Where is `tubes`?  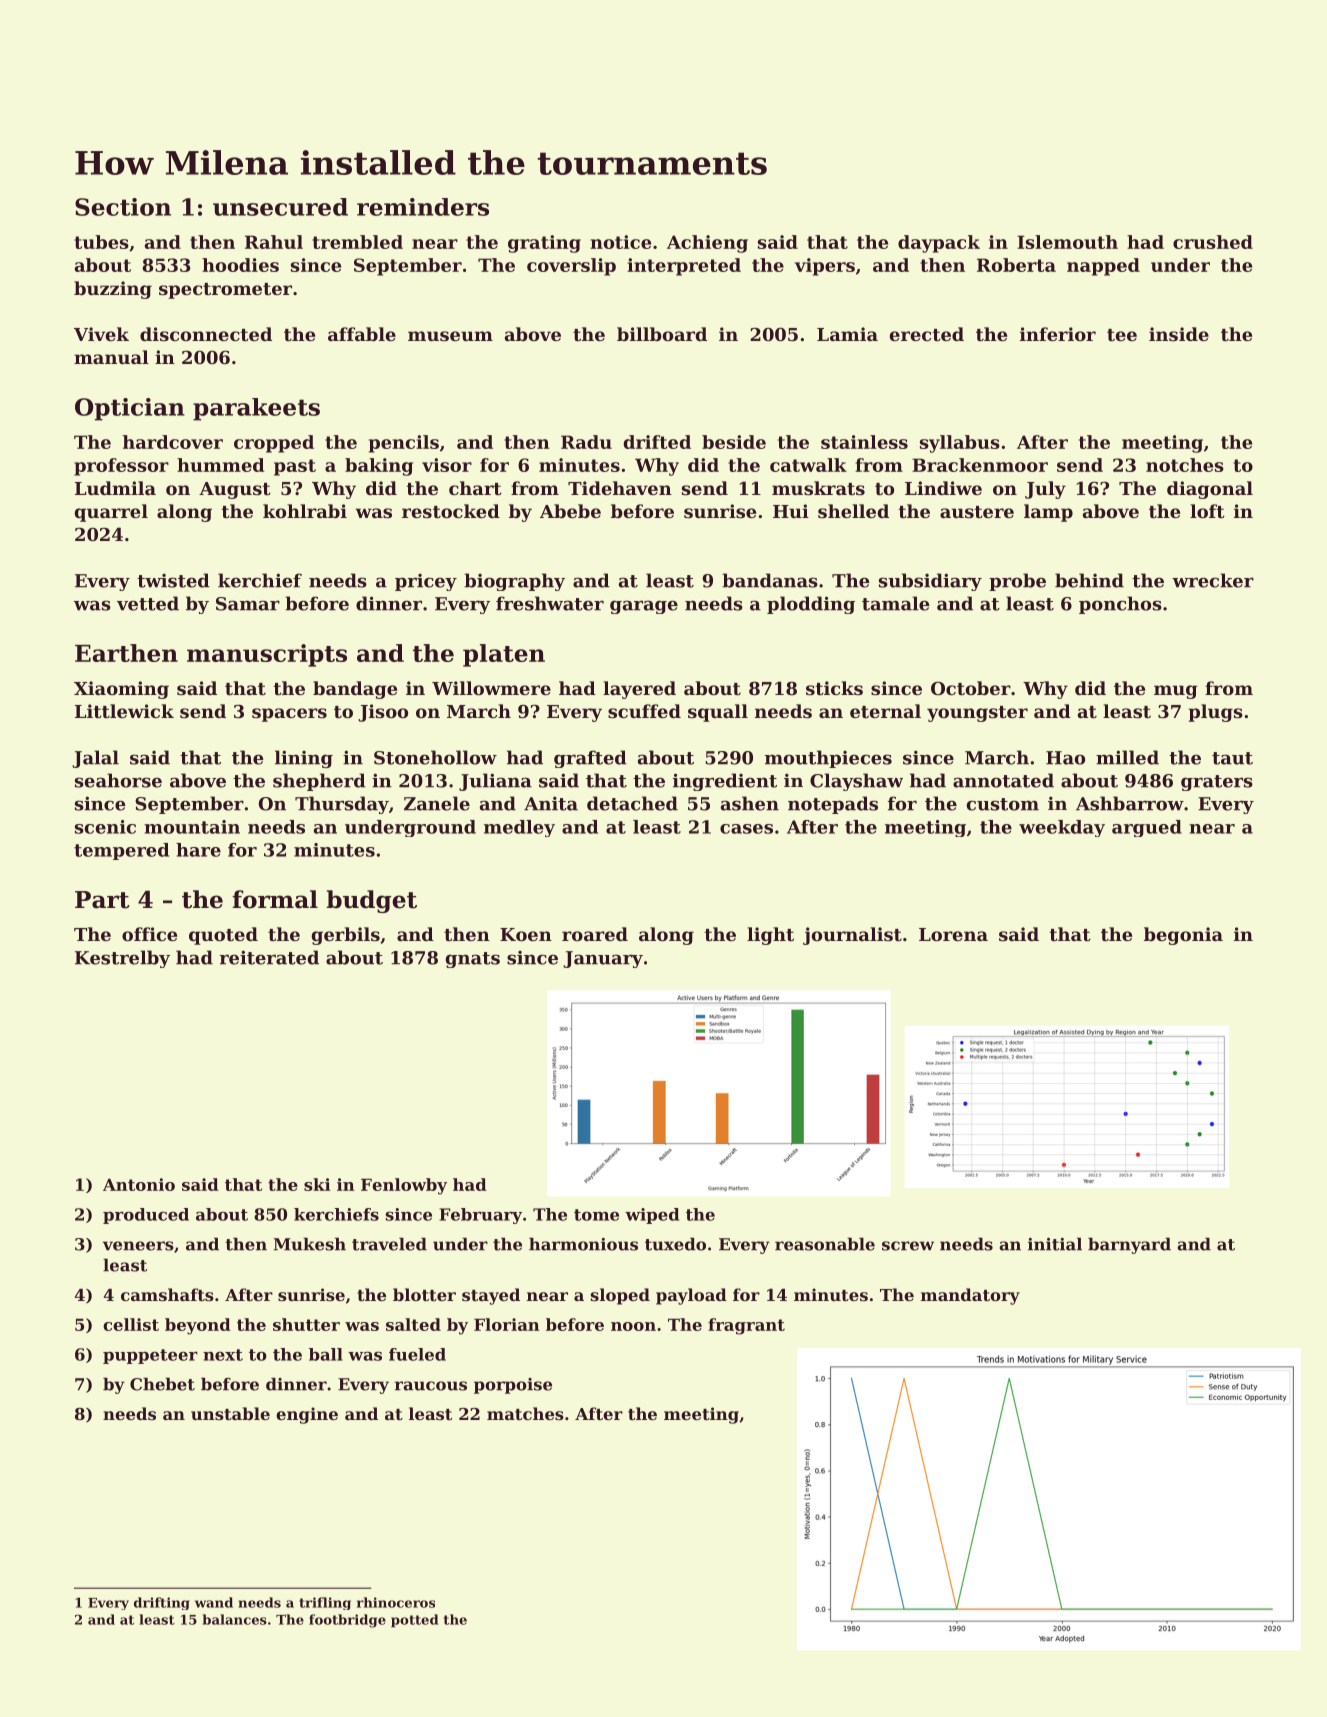
tubes is located at coordinates (101, 242).
